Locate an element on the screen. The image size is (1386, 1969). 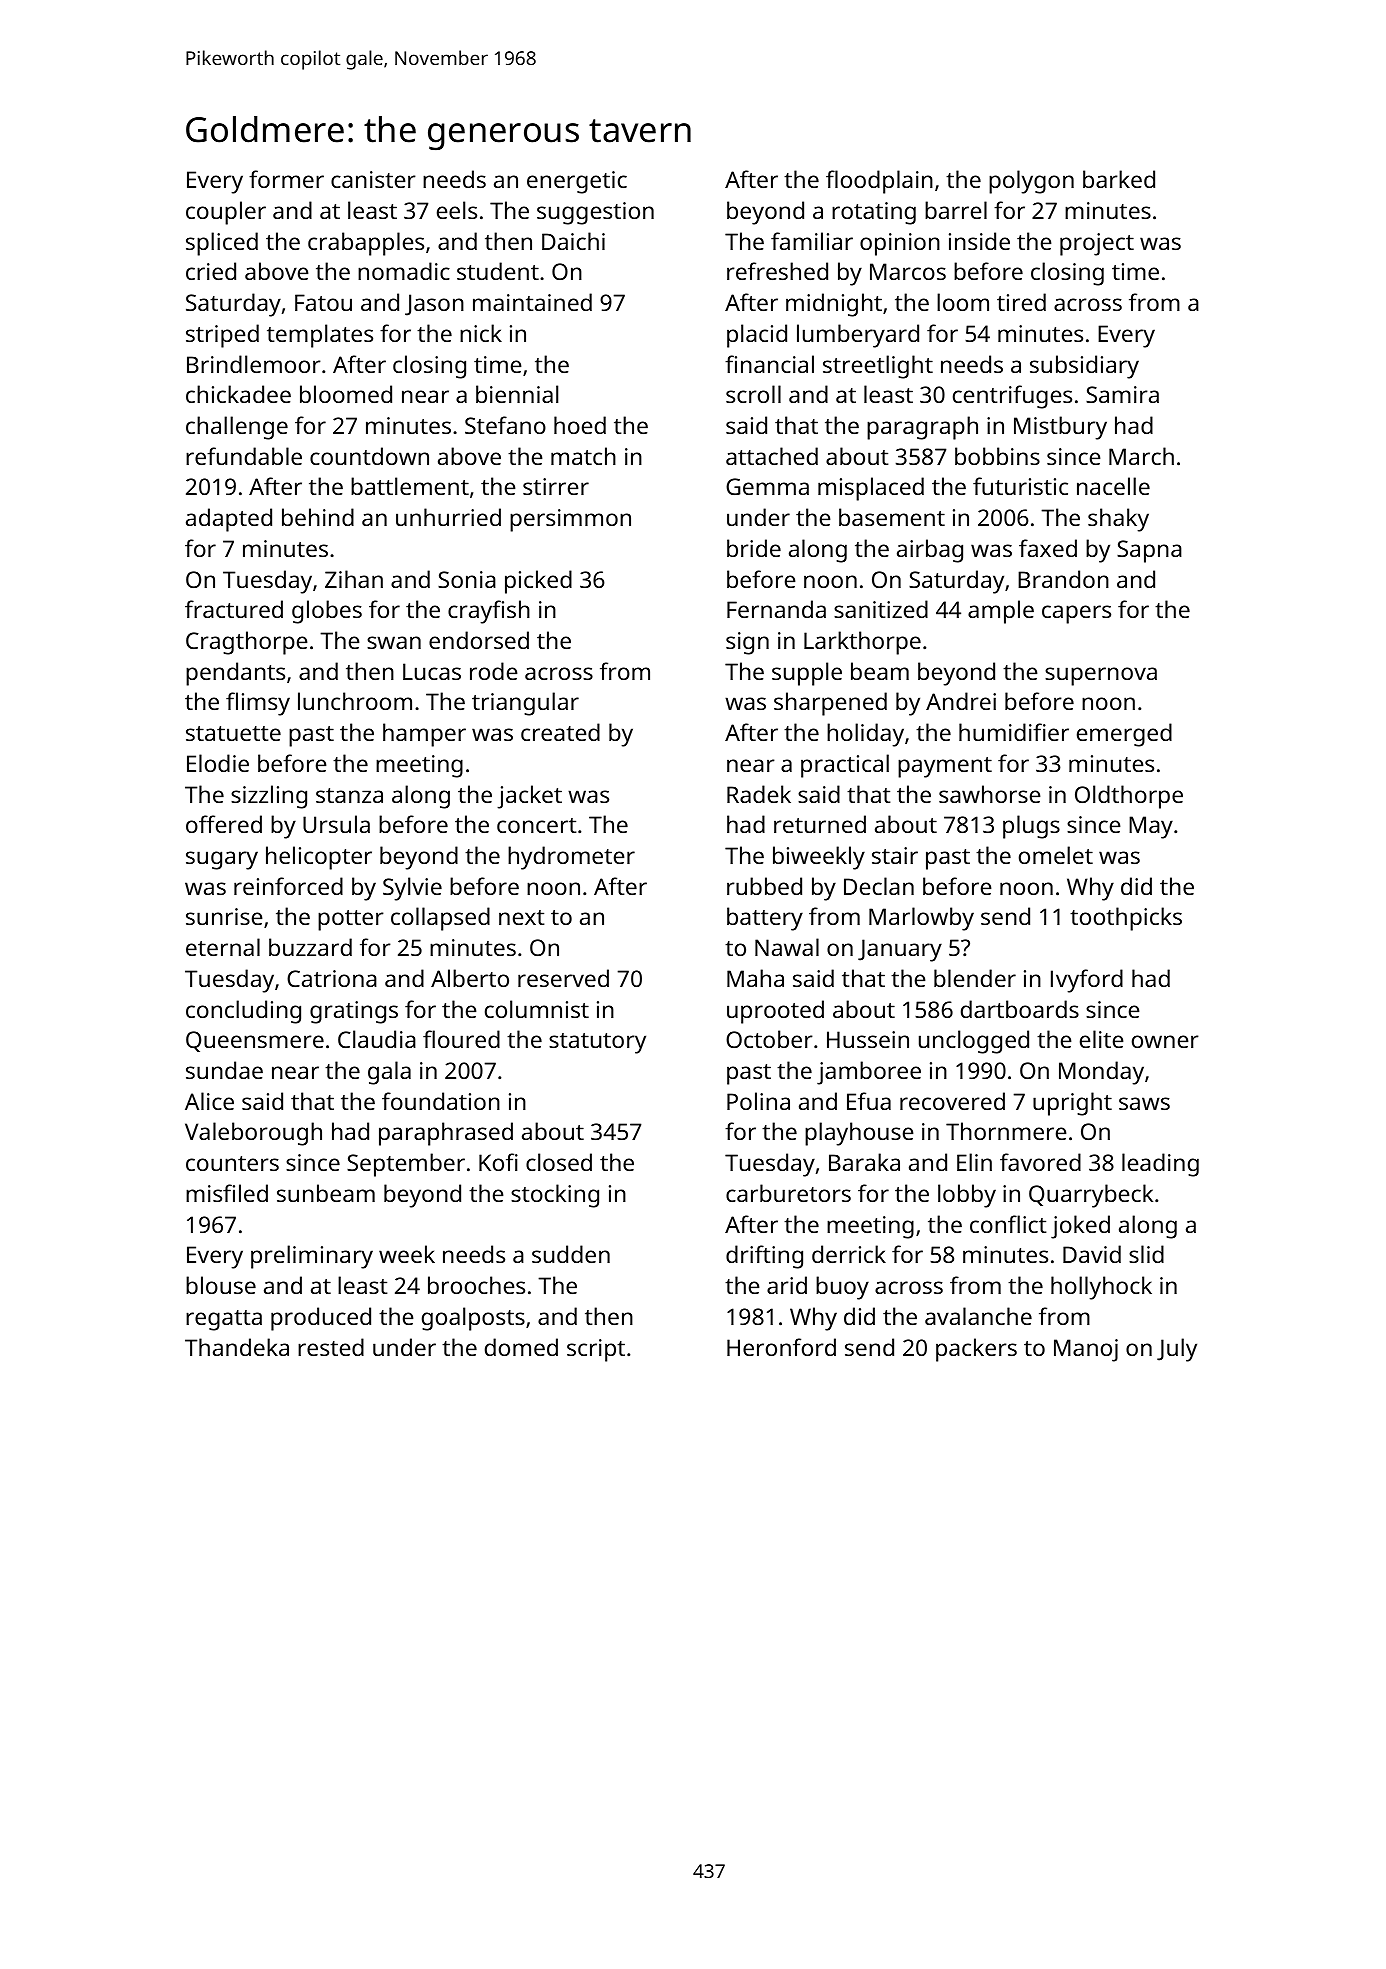
Brandon is located at coordinates (1063, 579).
